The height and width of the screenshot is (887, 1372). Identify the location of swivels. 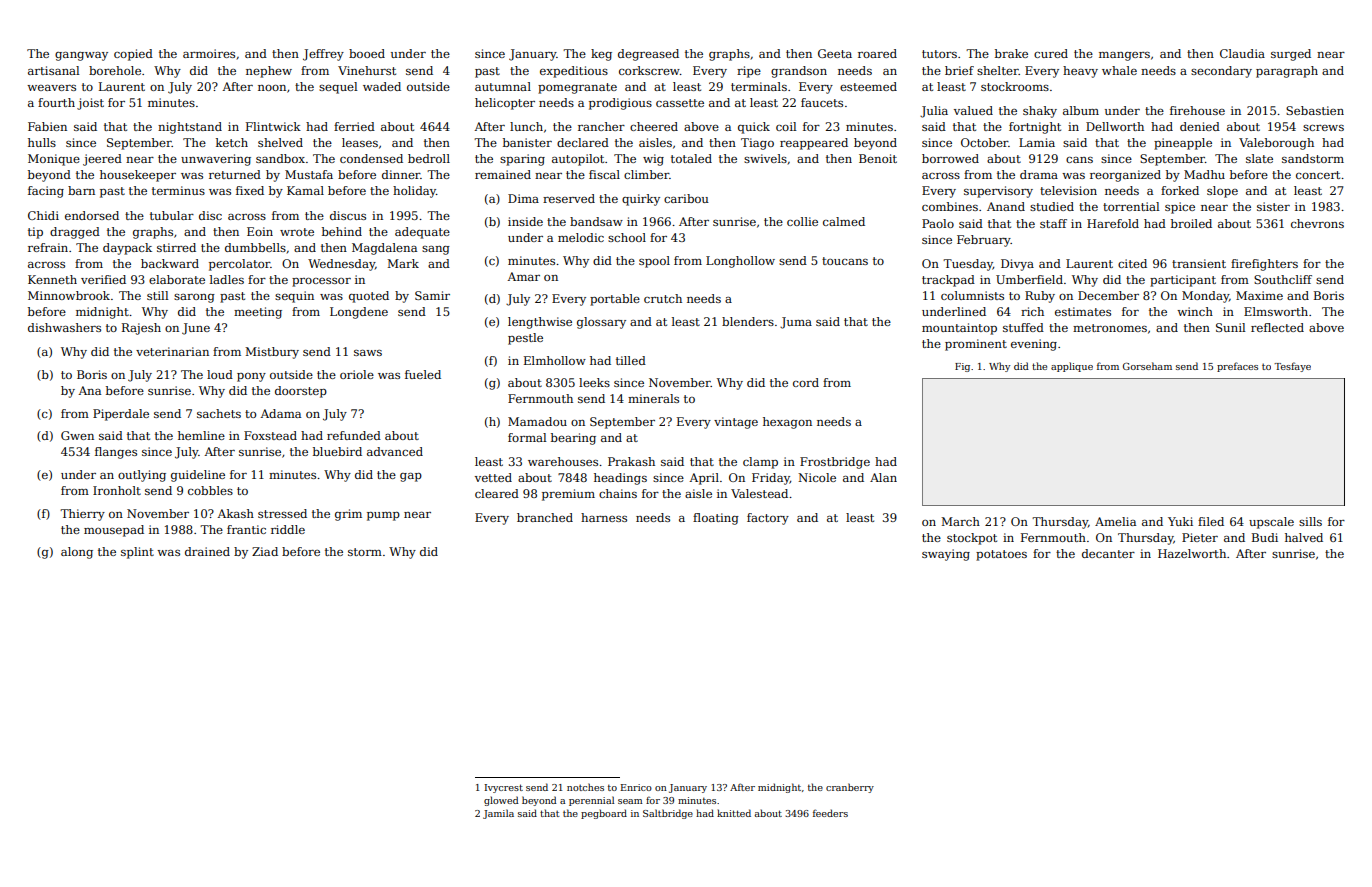
(765, 158).
